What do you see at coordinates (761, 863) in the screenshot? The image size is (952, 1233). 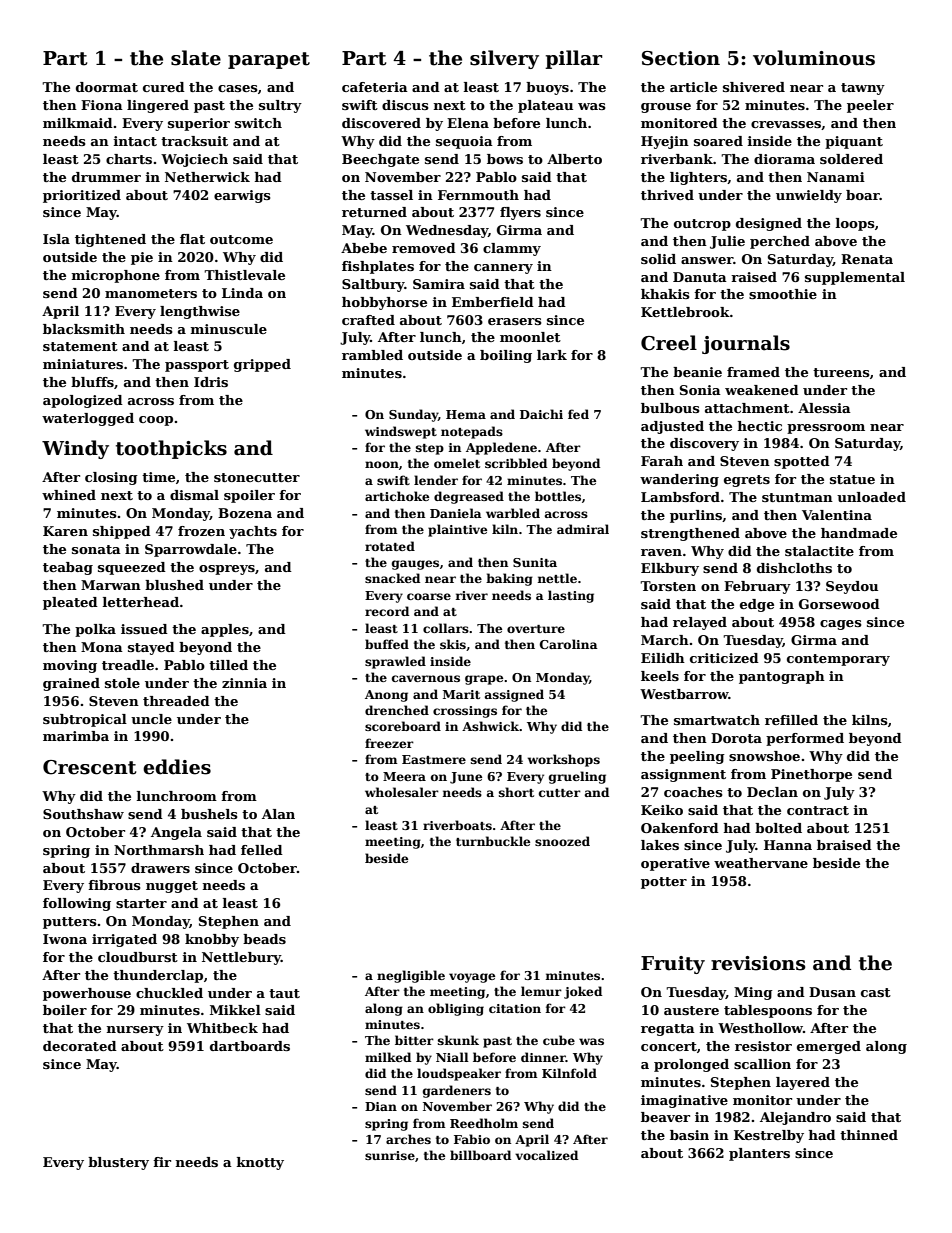 I see `weathervane` at bounding box center [761, 863].
